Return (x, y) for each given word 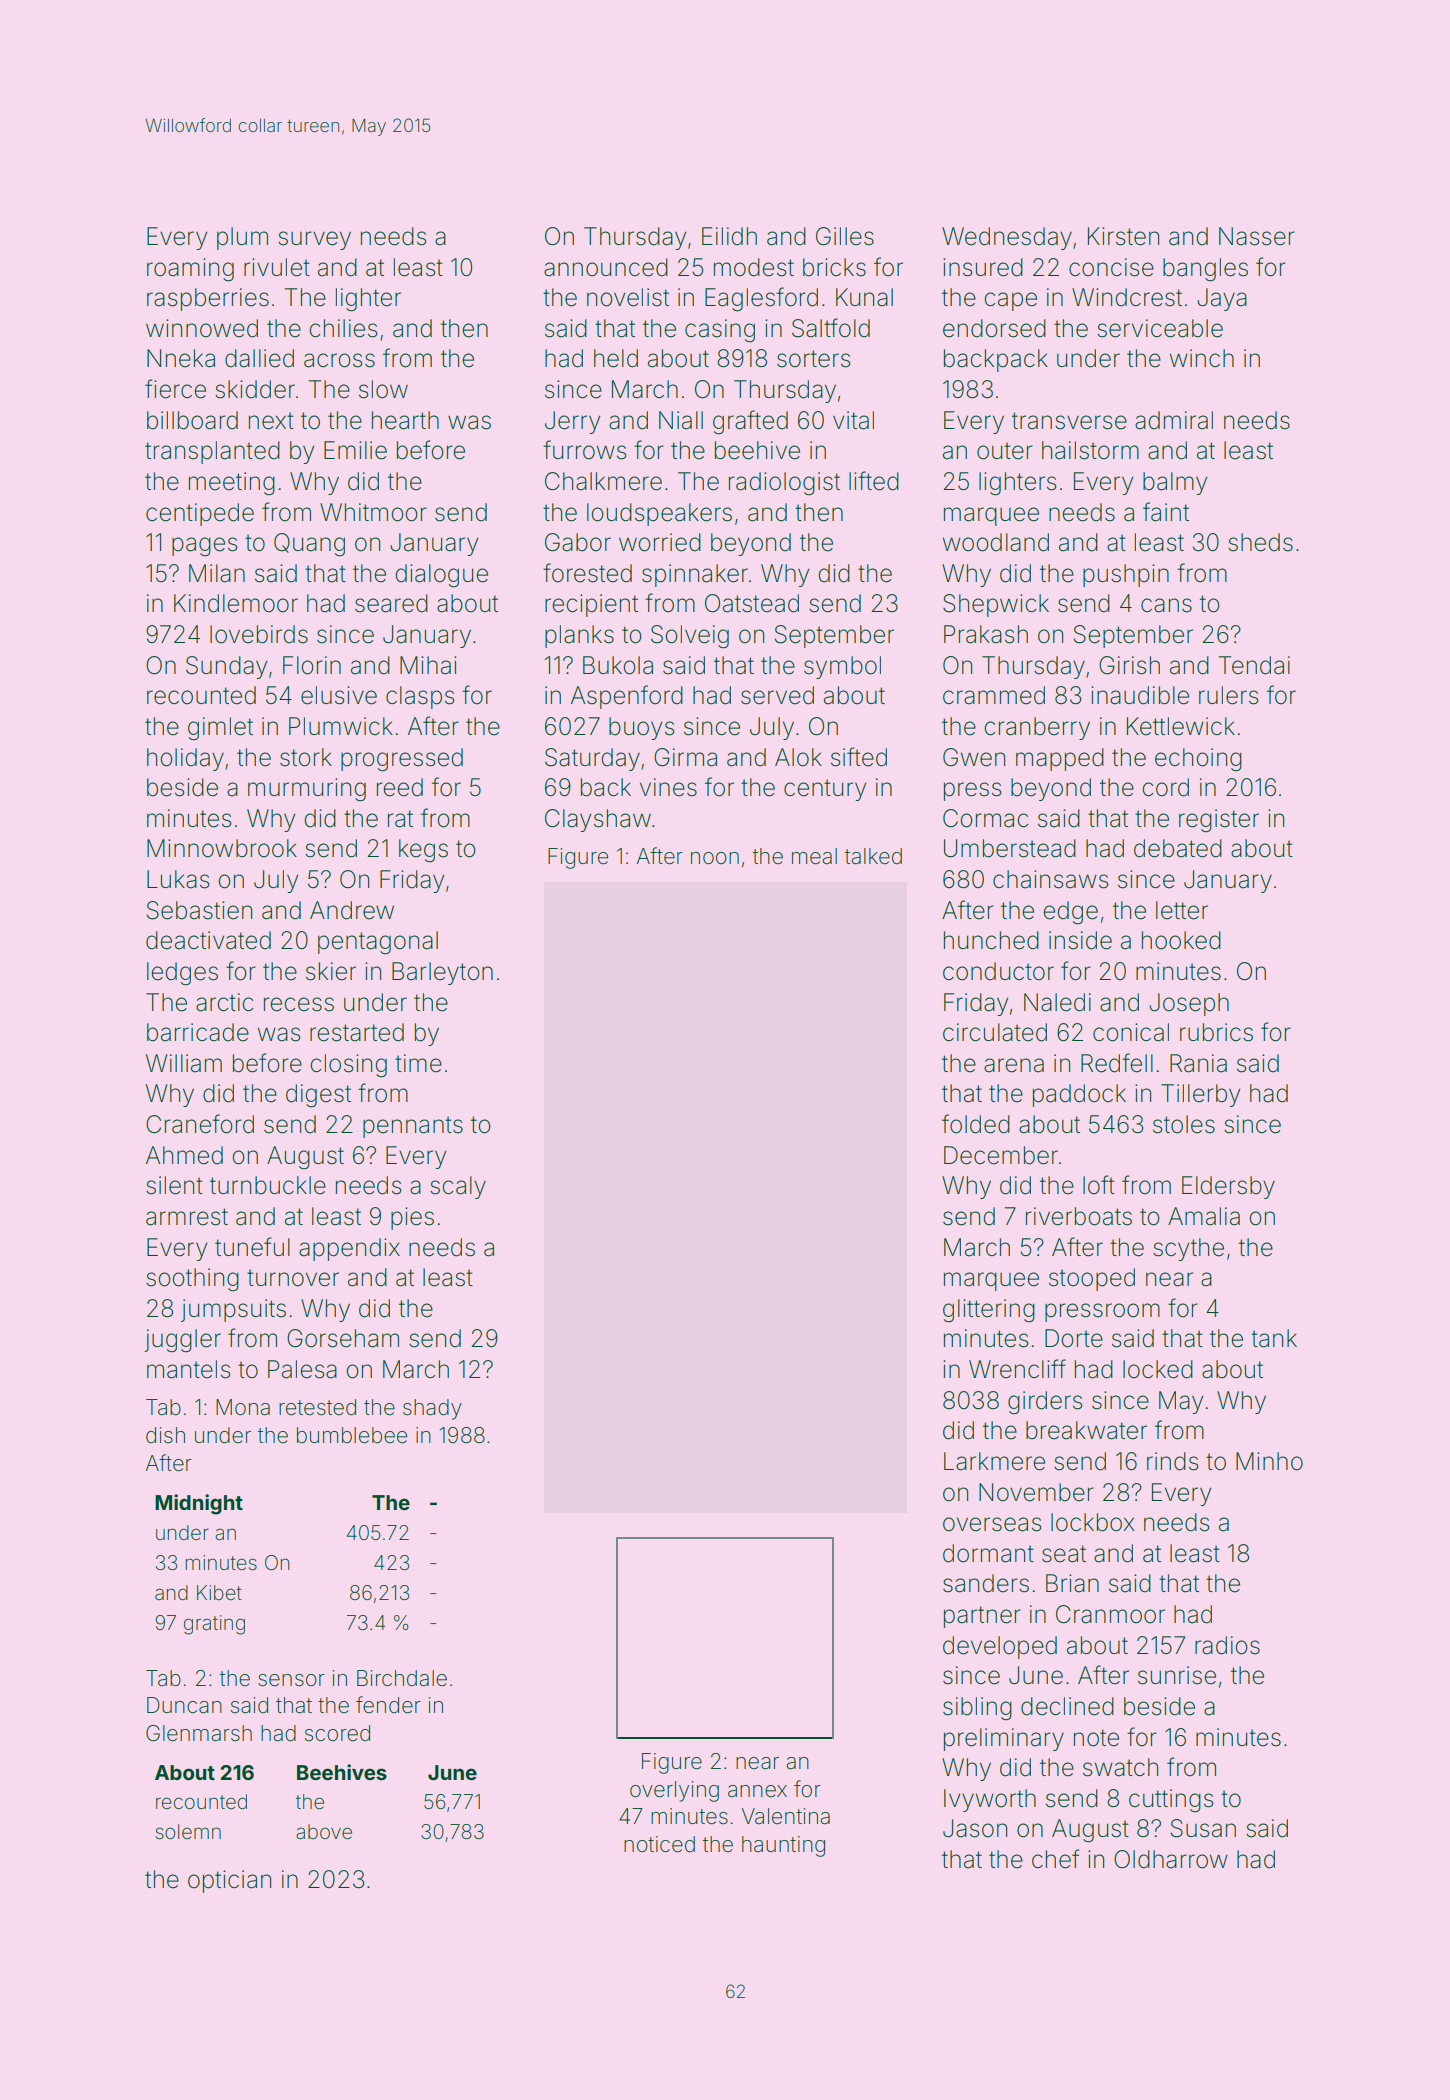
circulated (995, 1032)
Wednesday (1007, 238)
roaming (190, 270)
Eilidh (729, 236)
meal (814, 856)
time (418, 1063)
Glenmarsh (199, 1733)
